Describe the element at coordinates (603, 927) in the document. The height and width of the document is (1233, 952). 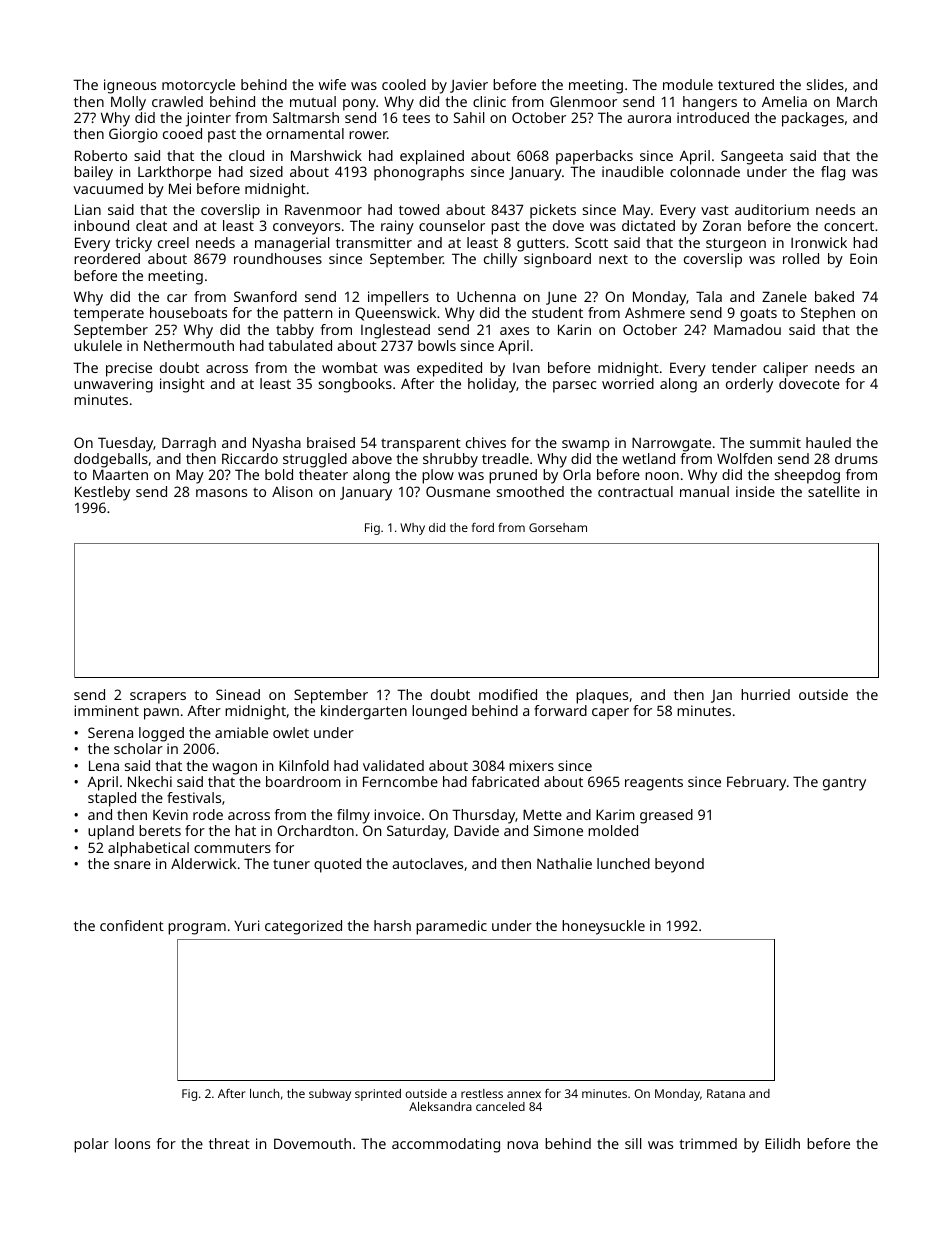
I see `honeysuckle` at that location.
